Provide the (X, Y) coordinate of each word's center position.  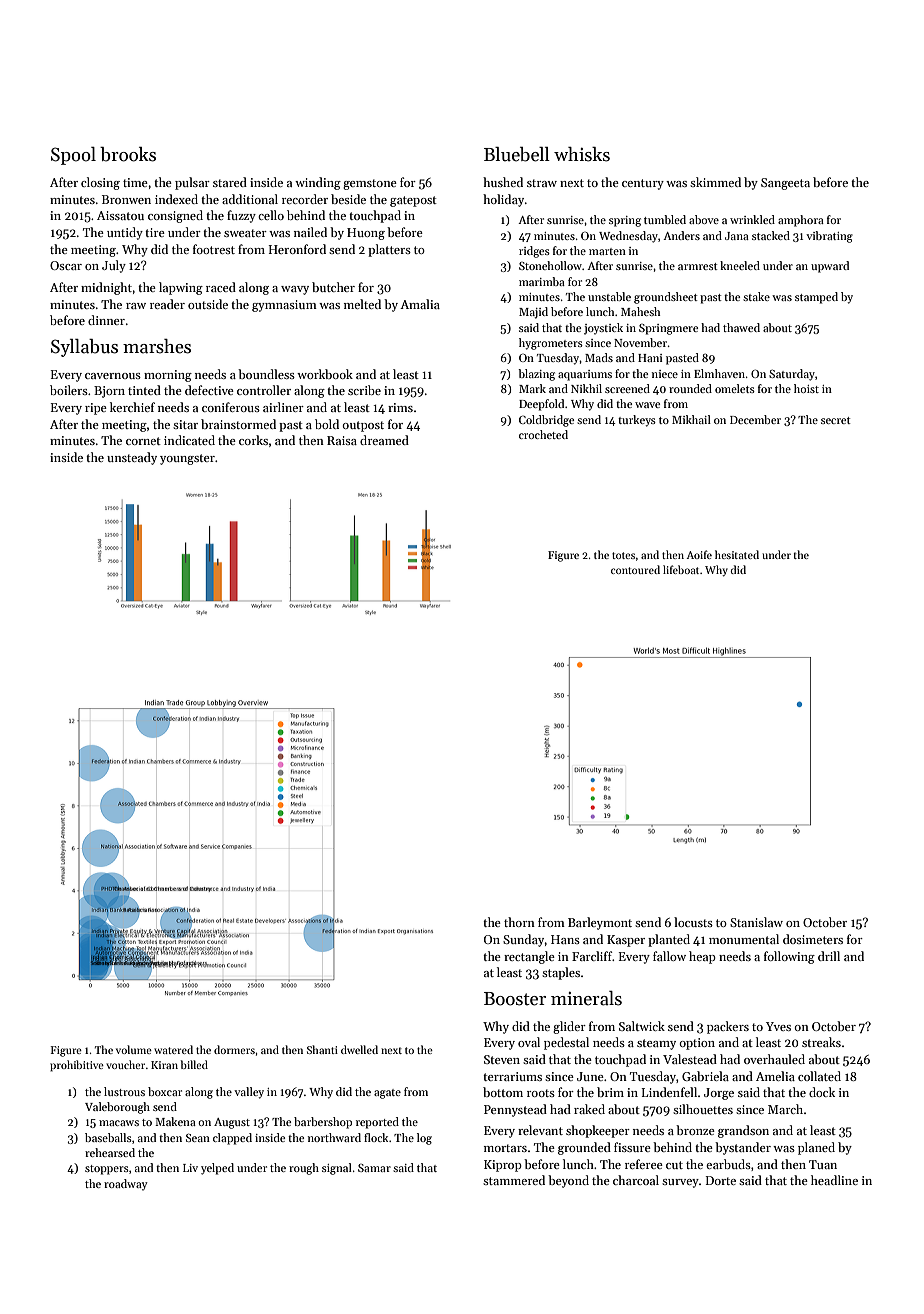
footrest (214, 249)
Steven (502, 1059)
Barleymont (600, 923)
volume (134, 1049)
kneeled (740, 265)
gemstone (370, 184)
